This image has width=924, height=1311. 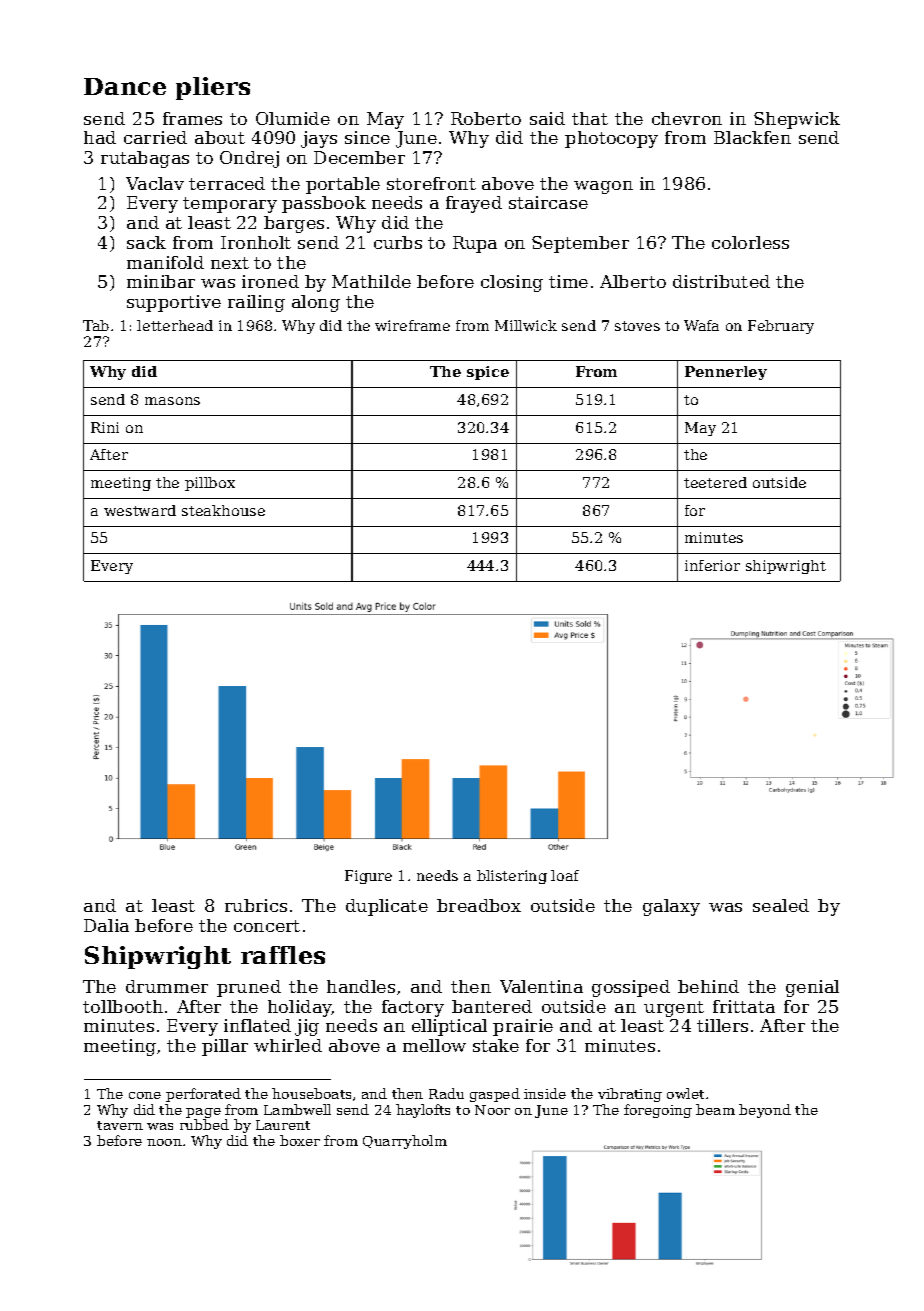 I want to click on steakhouse, so click(x=223, y=510).
